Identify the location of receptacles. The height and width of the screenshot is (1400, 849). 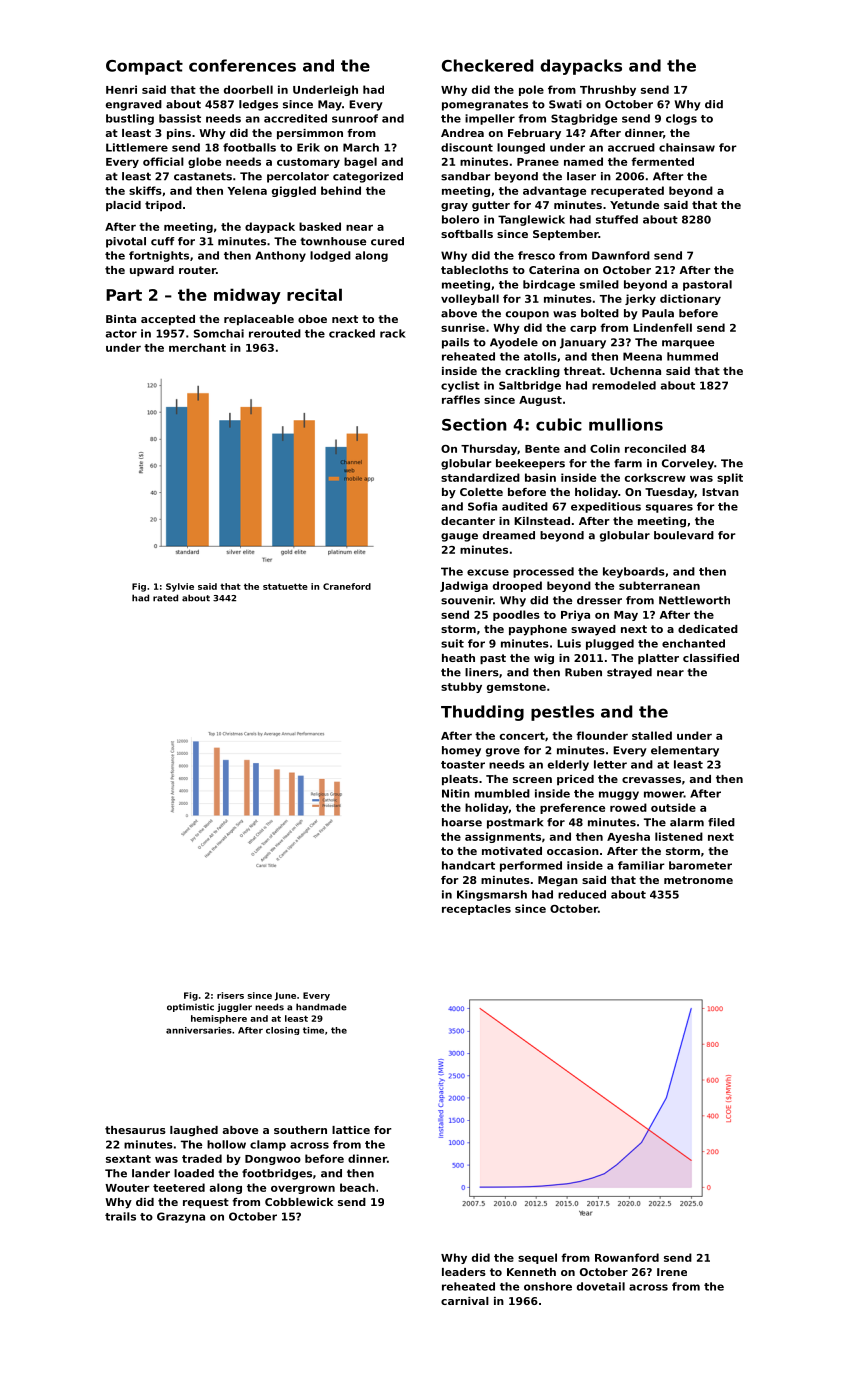
(476, 909).
